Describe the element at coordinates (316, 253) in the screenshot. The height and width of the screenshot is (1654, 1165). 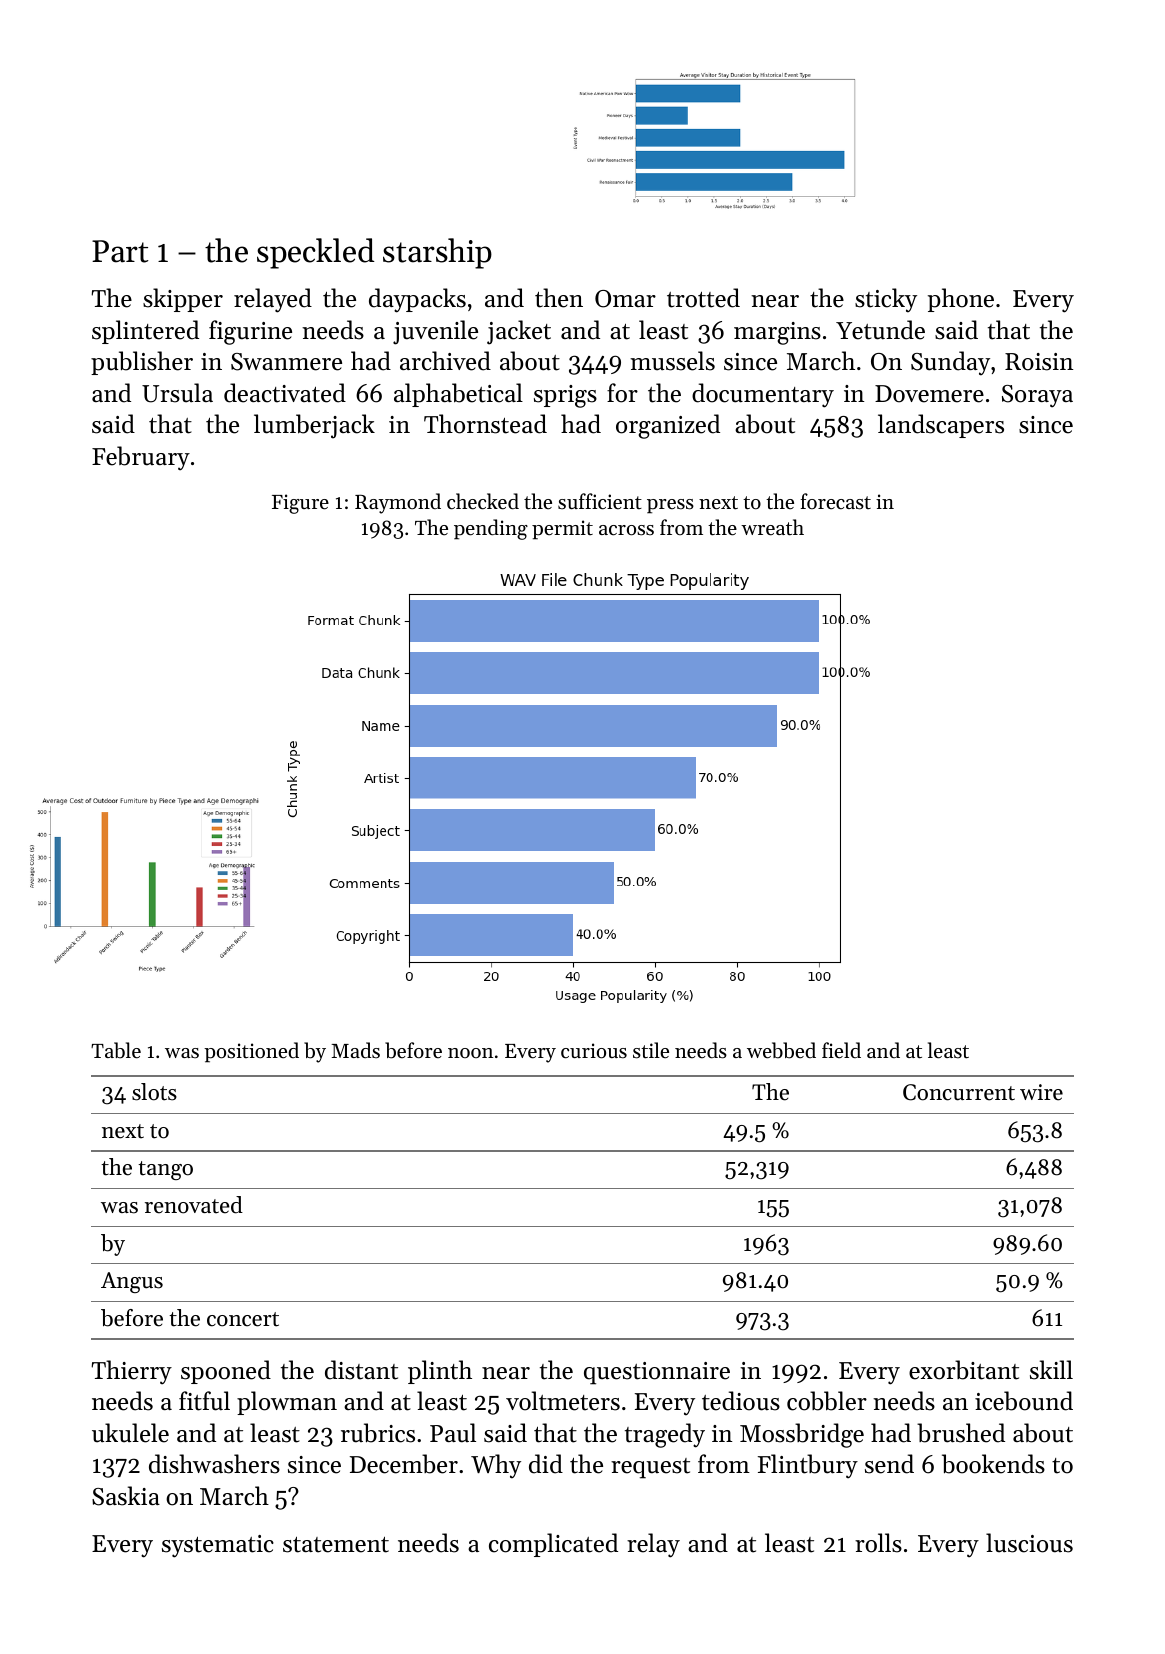
I see `speckled` at that location.
